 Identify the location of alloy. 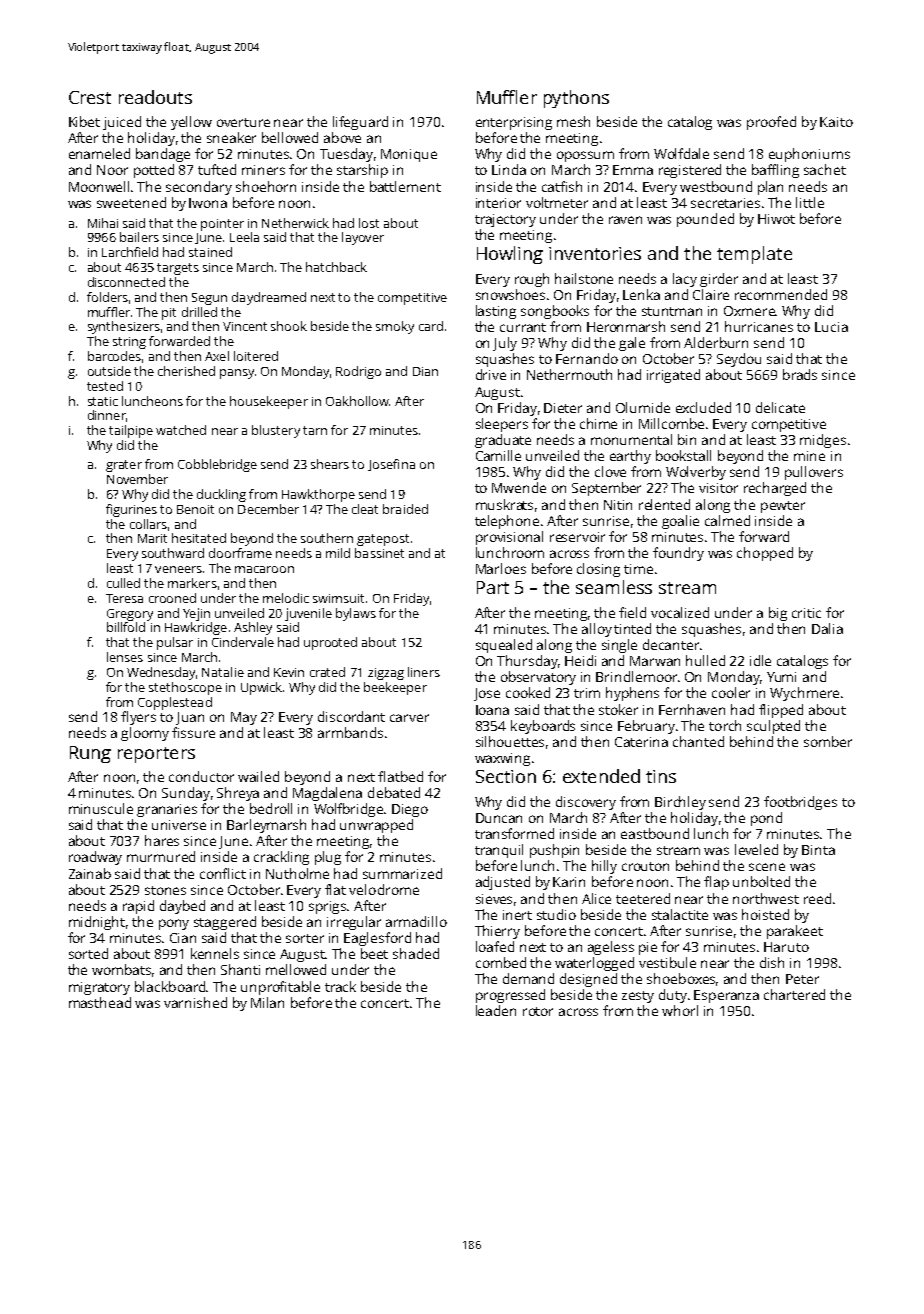
(597, 630).
